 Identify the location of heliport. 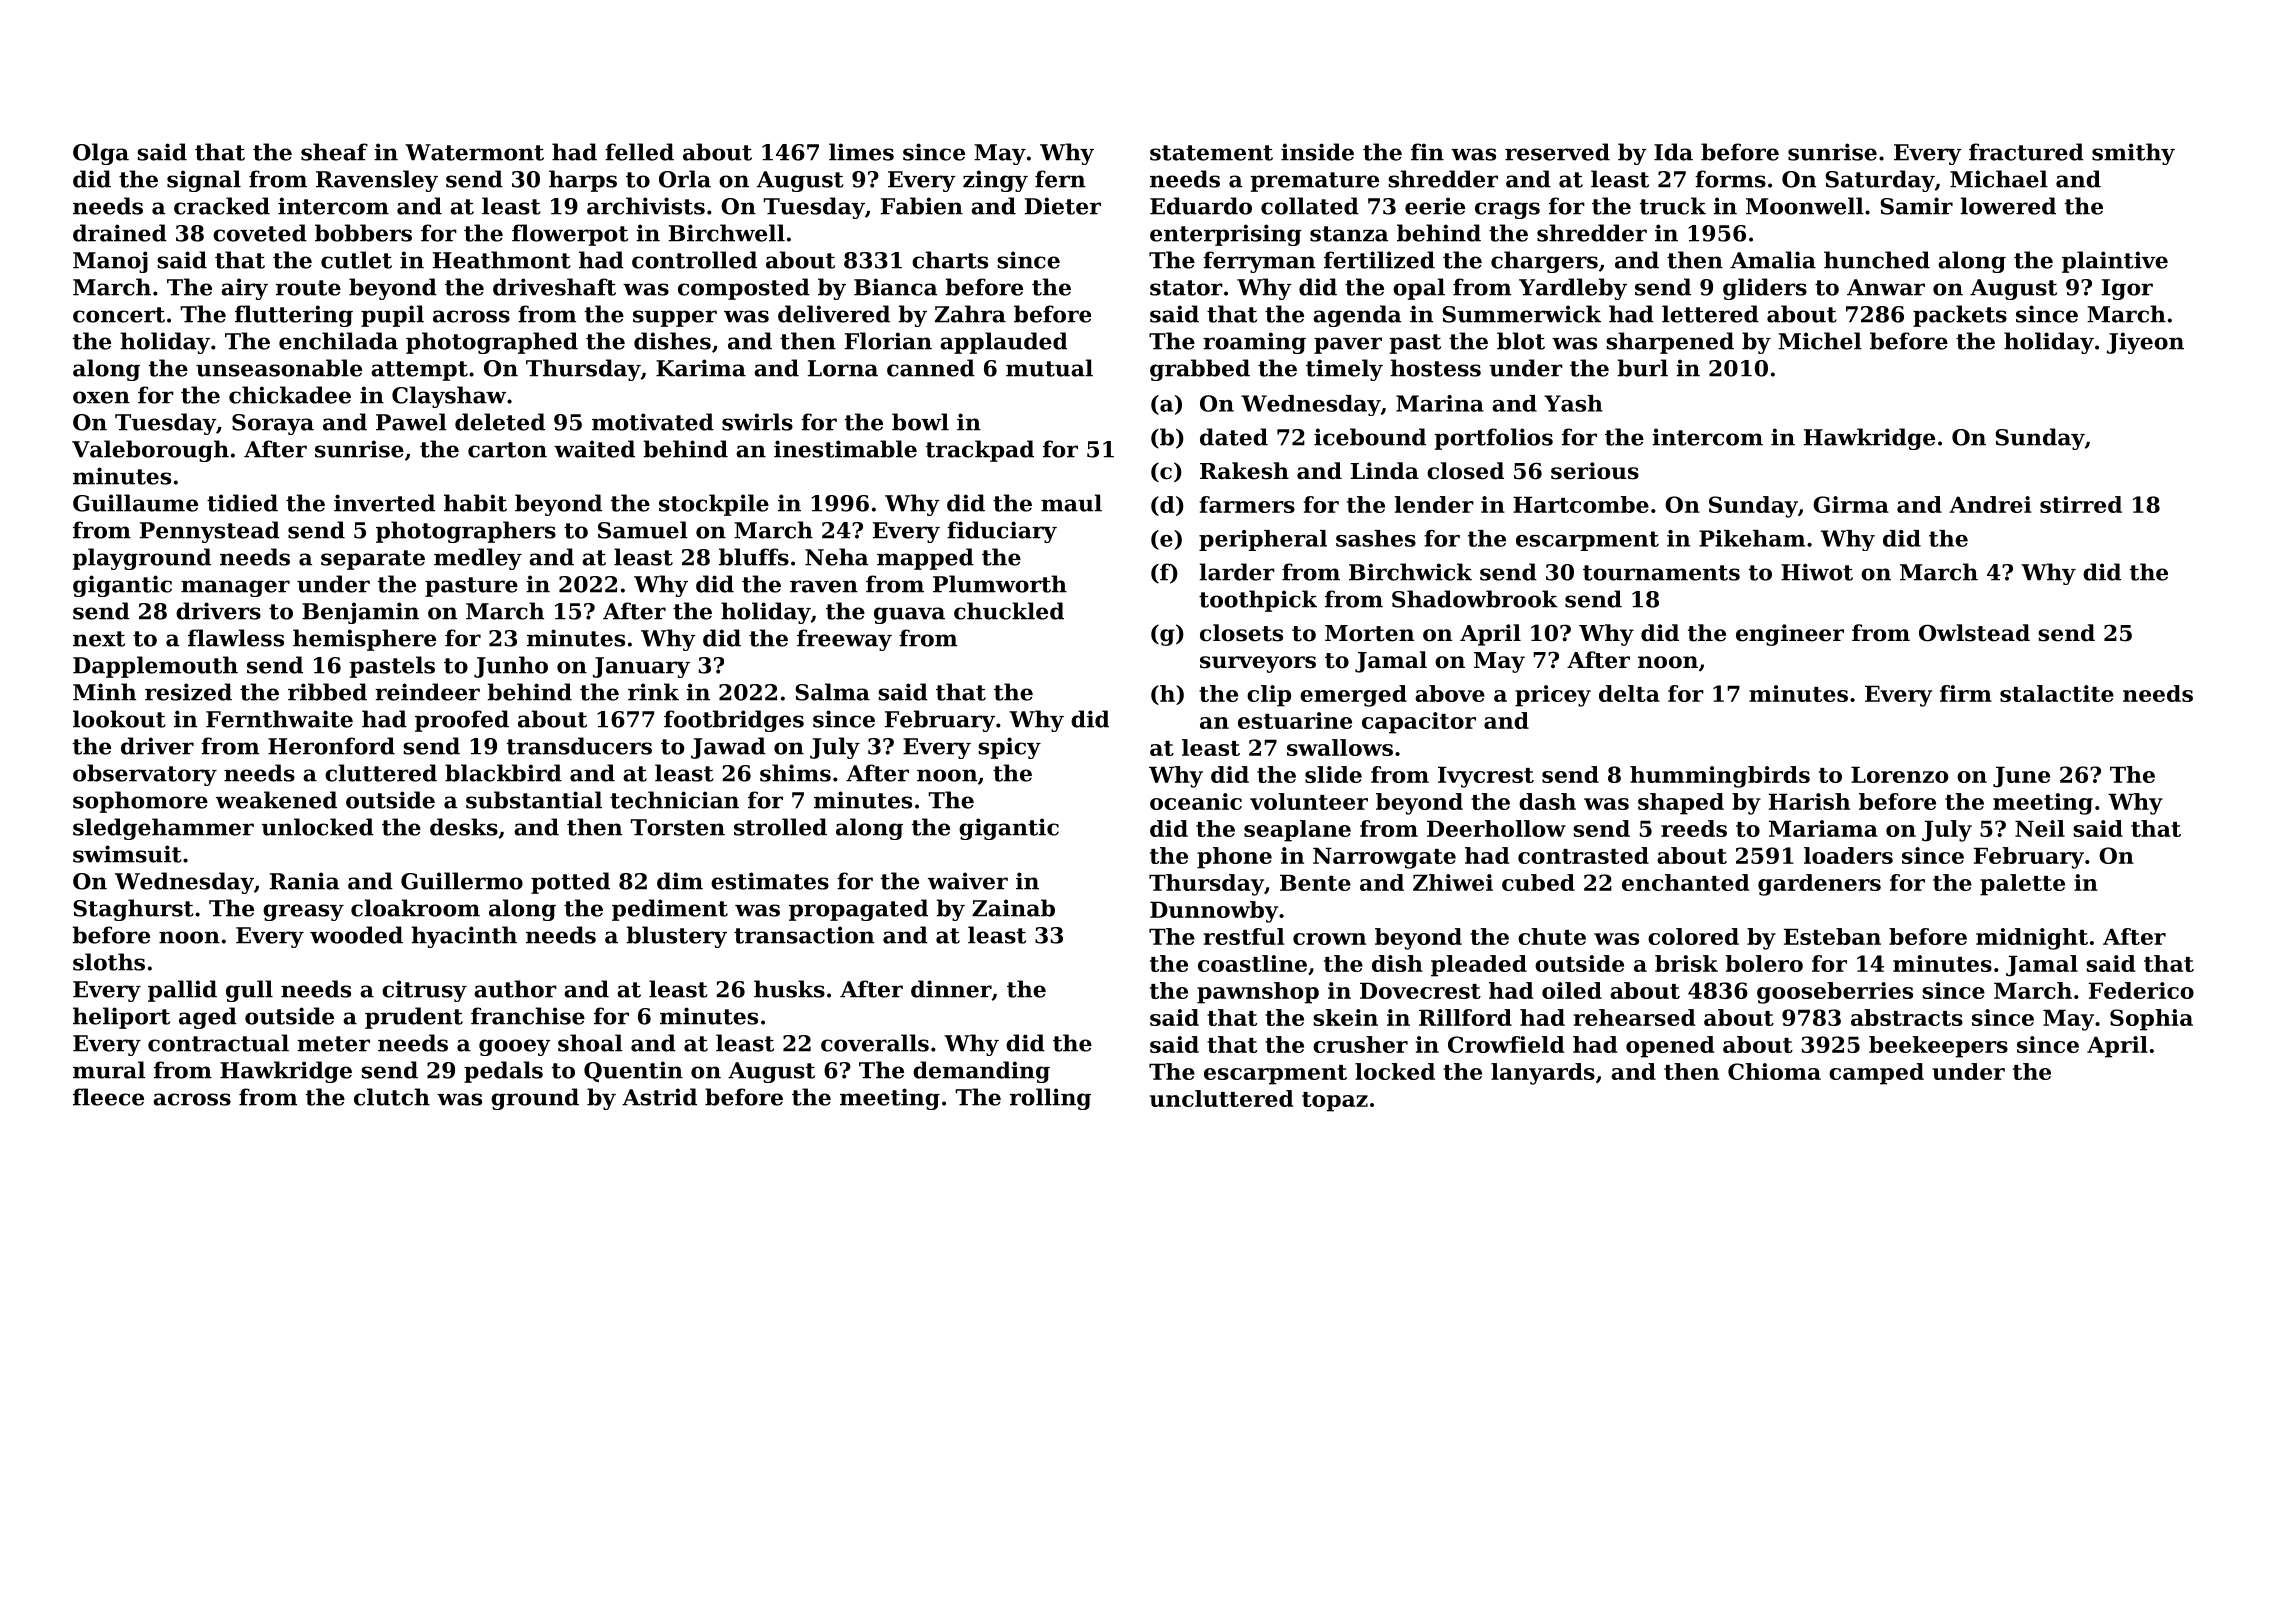
(121, 1018).
